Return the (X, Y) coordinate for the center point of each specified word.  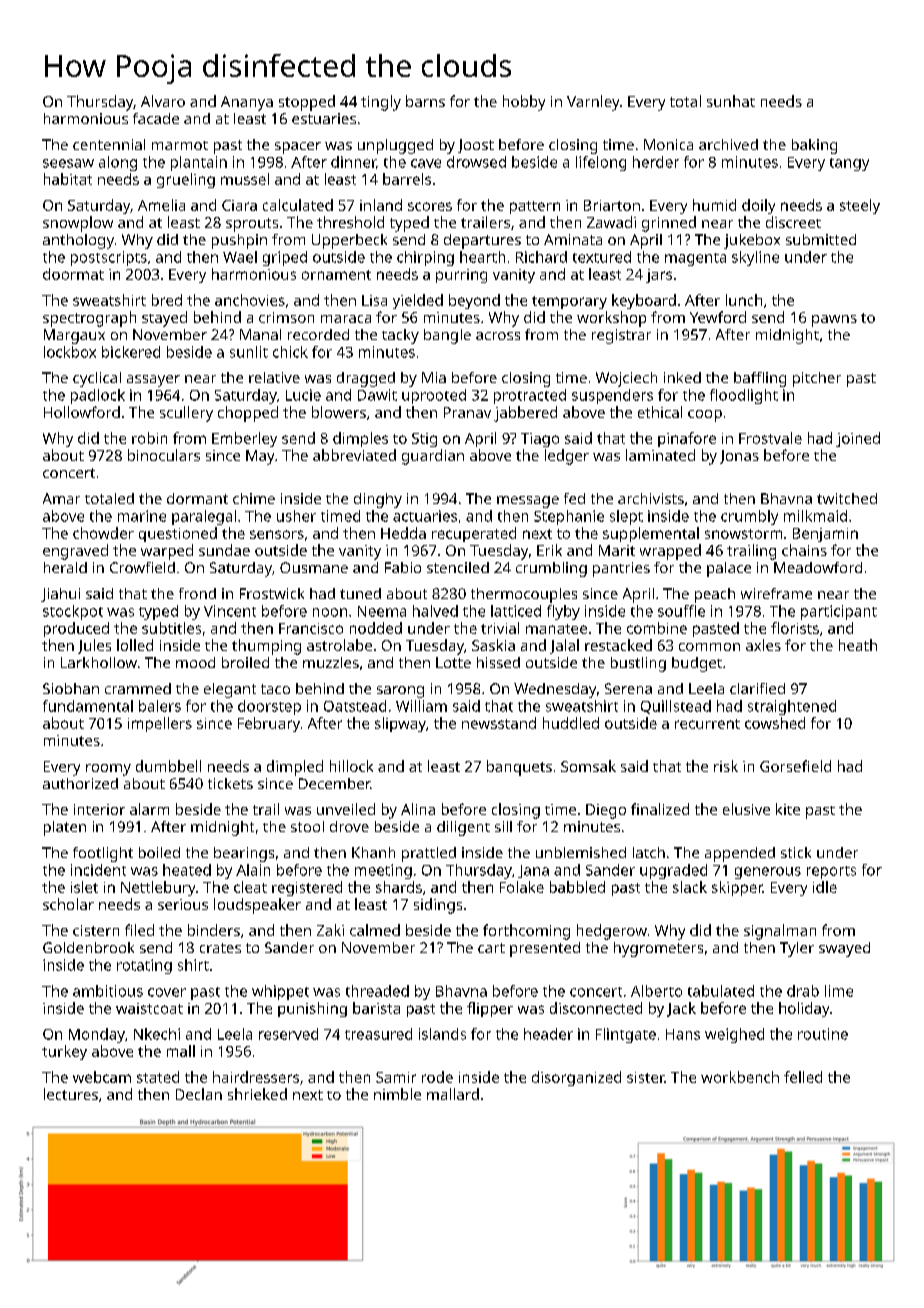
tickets (230, 783)
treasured (378, 1034)
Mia (434, 377)
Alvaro (163, 101)
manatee (556, 629)
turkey (64, 1052)
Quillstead (676, 707)
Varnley (593, 103)
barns (425, 101)
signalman (780, 932)
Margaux (74, 336)
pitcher (817, 379)
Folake (522, 887)
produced (76, 629)
